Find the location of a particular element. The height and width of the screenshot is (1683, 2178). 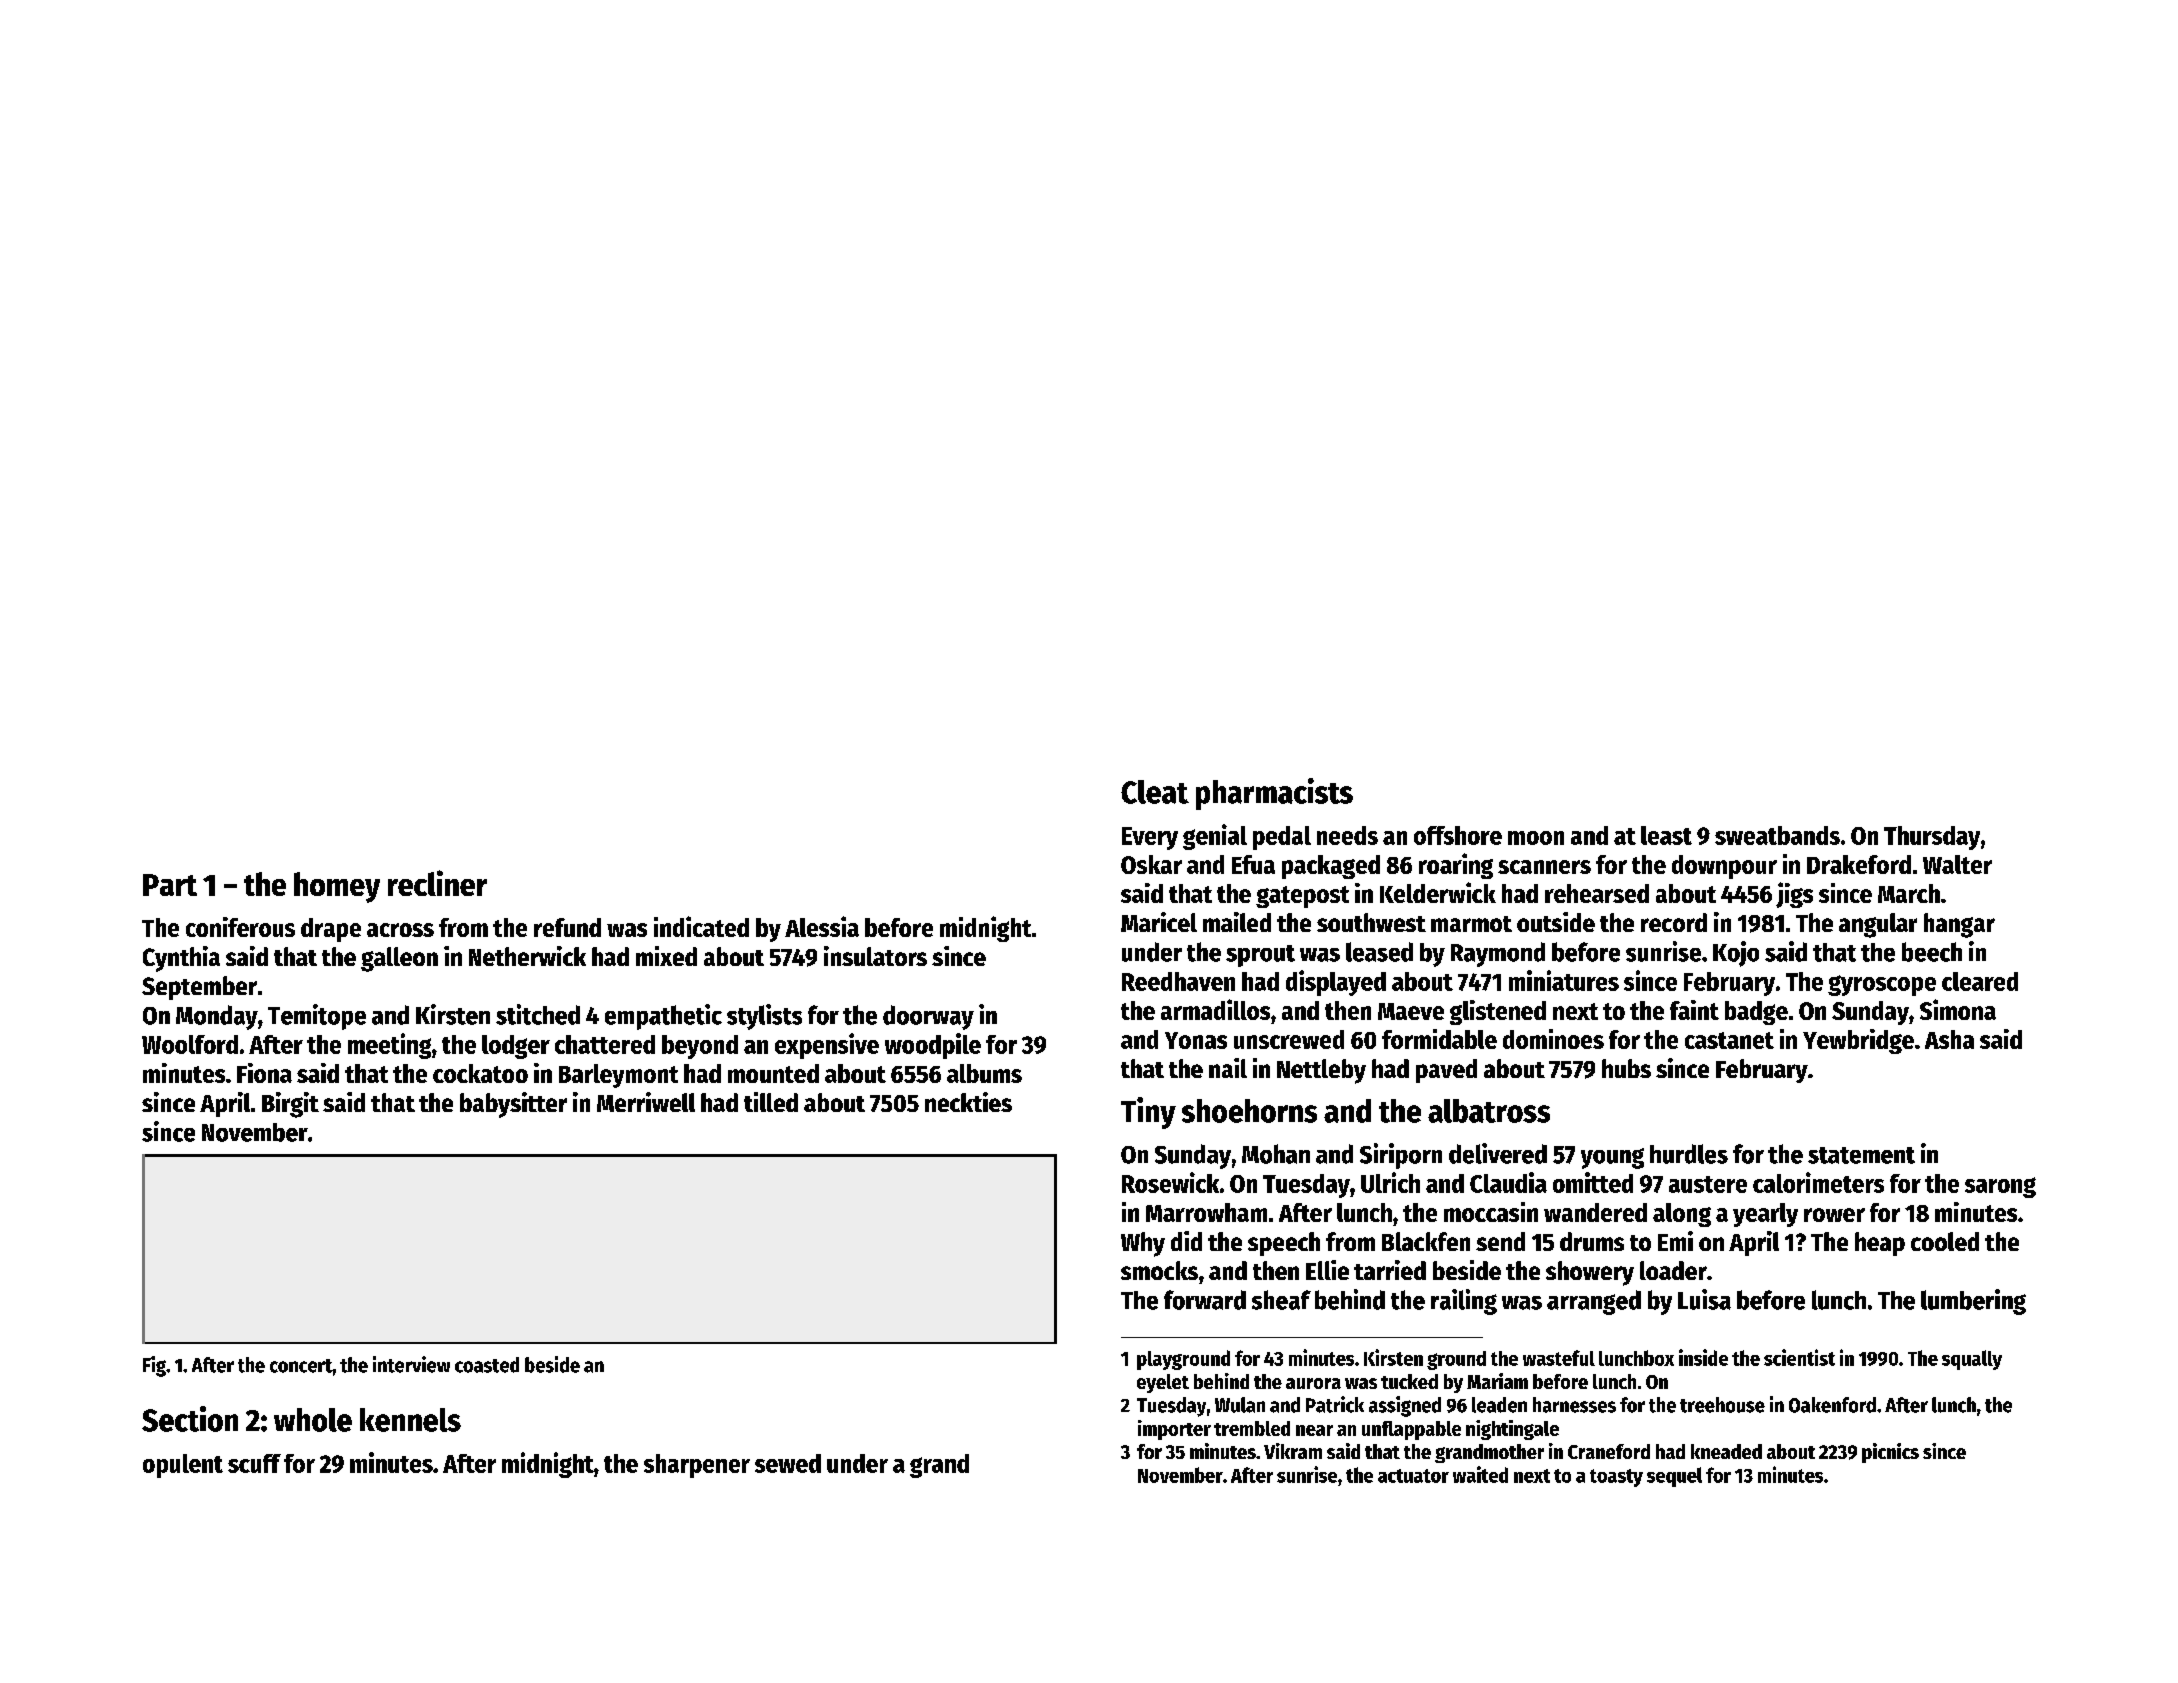

doorway is located at coordinates (928, 1017).
